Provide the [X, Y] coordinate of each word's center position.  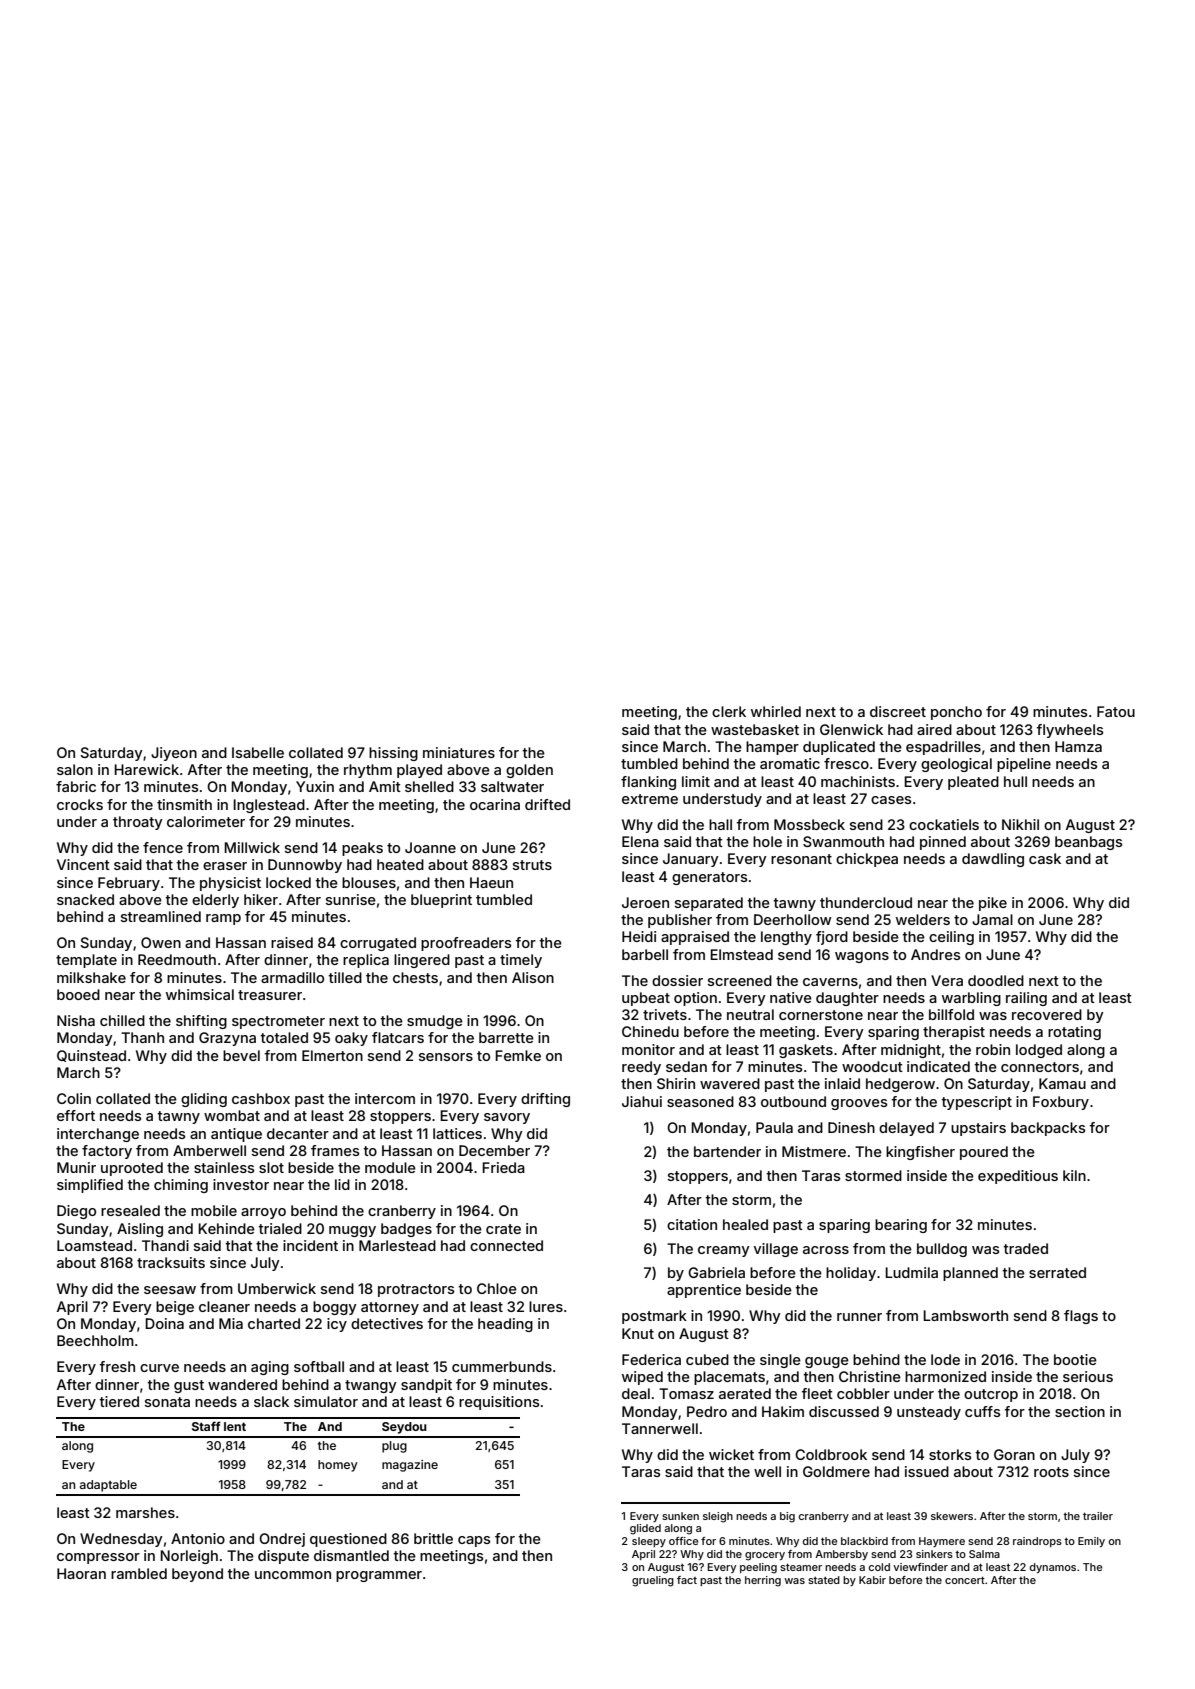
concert [965, 1580]
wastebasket [755, 729]
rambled [139, 1573]
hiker [261, 899]
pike [993, 904]
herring [763, 1581]
